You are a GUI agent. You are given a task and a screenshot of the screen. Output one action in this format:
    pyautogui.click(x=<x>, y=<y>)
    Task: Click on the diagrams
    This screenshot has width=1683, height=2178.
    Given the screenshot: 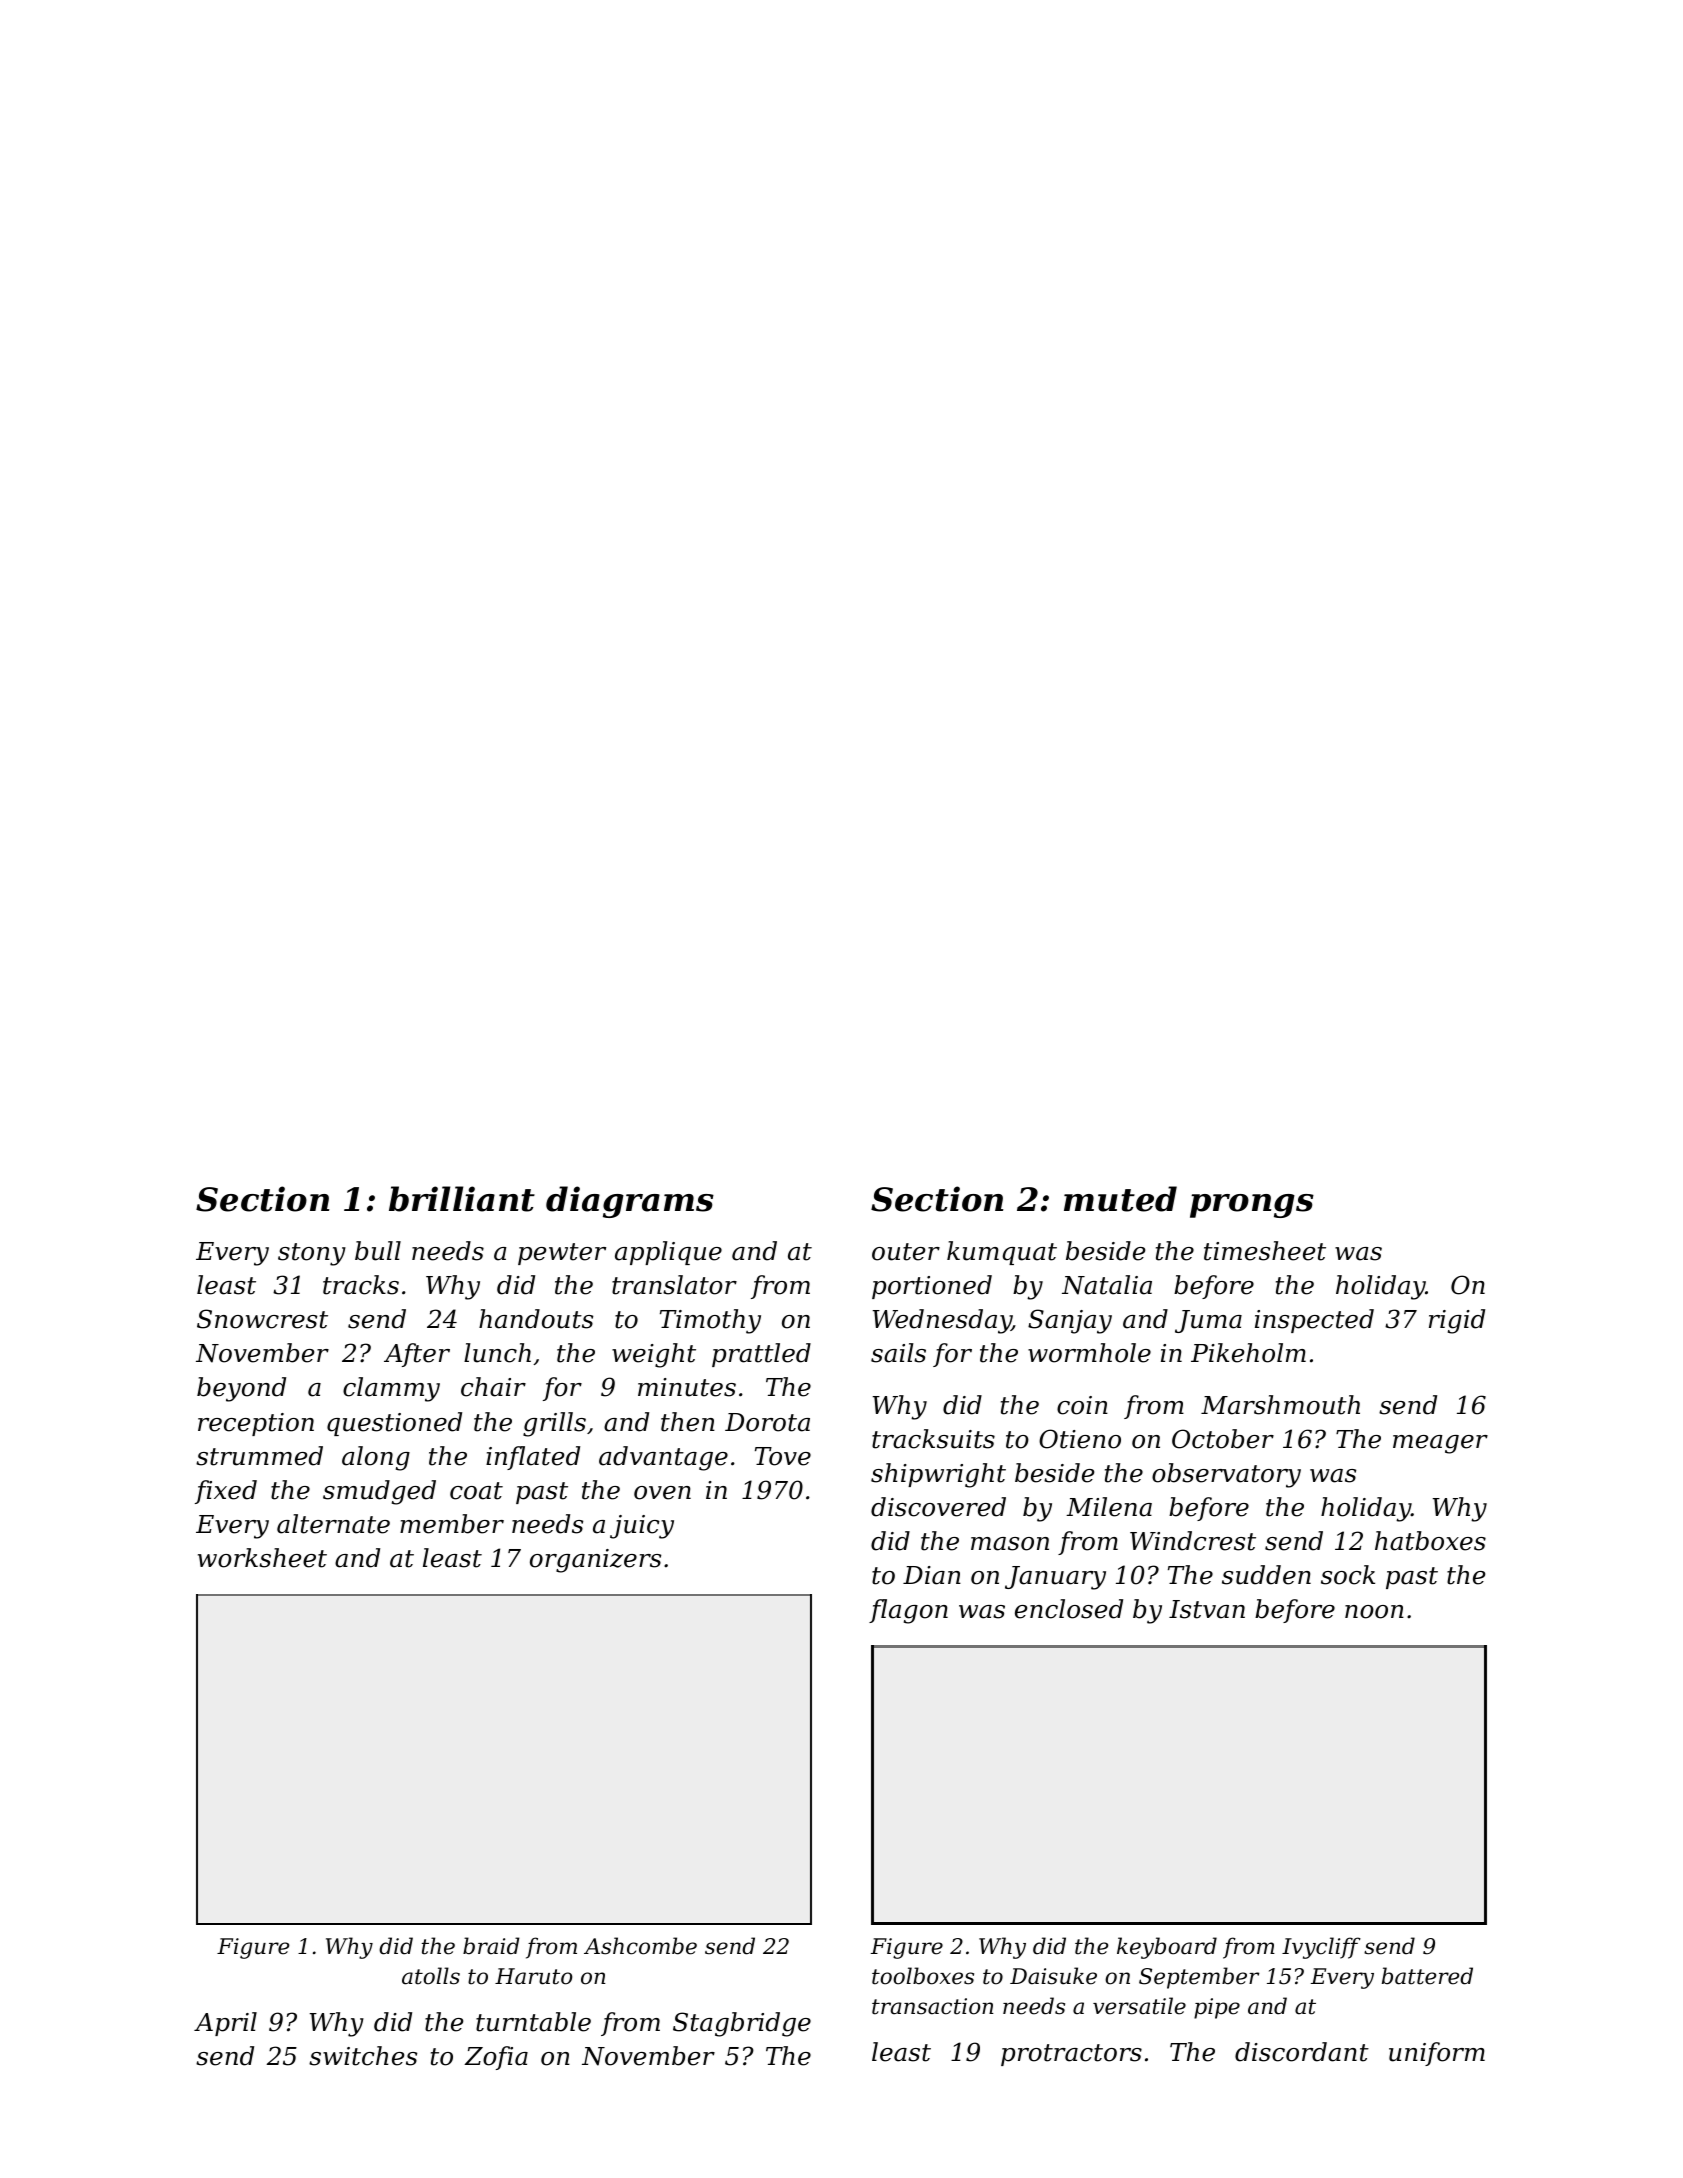 What is the action you would take?
    pyautogui.click(x=630, y=1202)
